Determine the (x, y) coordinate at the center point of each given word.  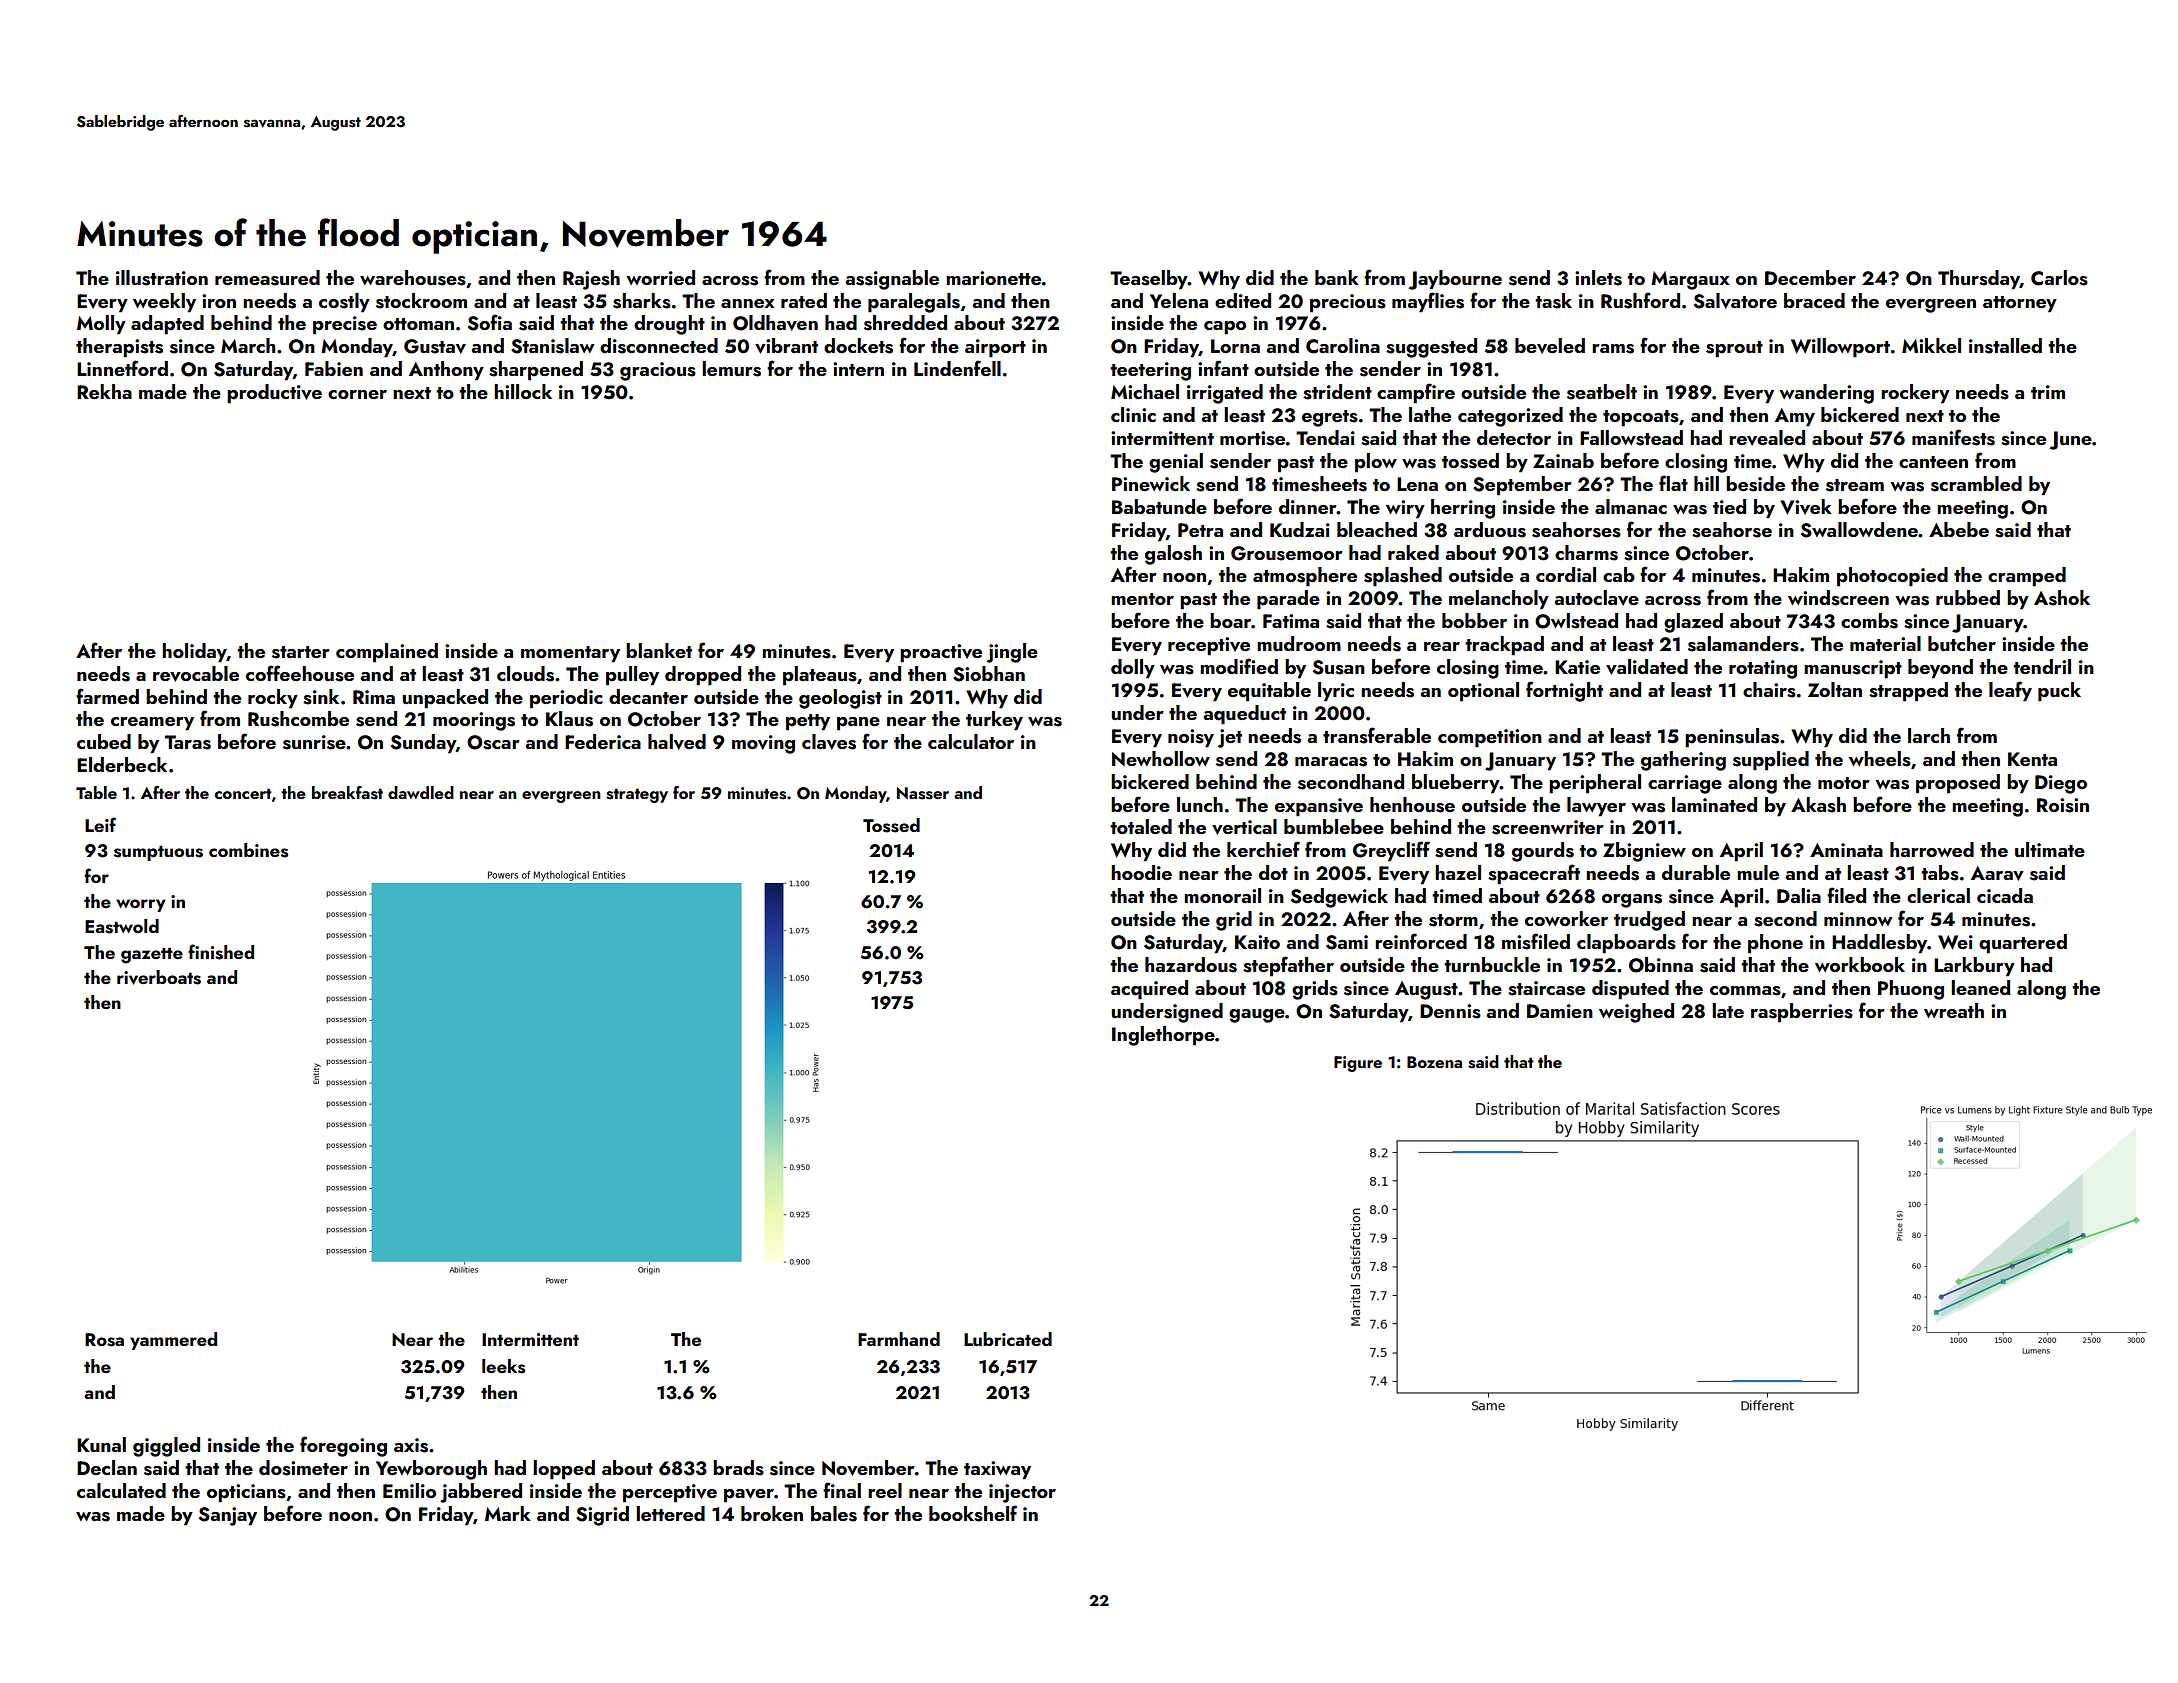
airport (995, 348)
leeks (503, 1366)
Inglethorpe (1163, 1036)
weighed (1636, 1013)
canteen (1933, 462)
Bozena (1434, 1062)
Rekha (104, 391)
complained (387, 653)
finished (221, 952)
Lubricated (1008, 1339)
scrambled (1976, 484)
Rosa (104, 1340)
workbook (1860, 964)
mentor (1142, 599)
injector (1022, 1493)
